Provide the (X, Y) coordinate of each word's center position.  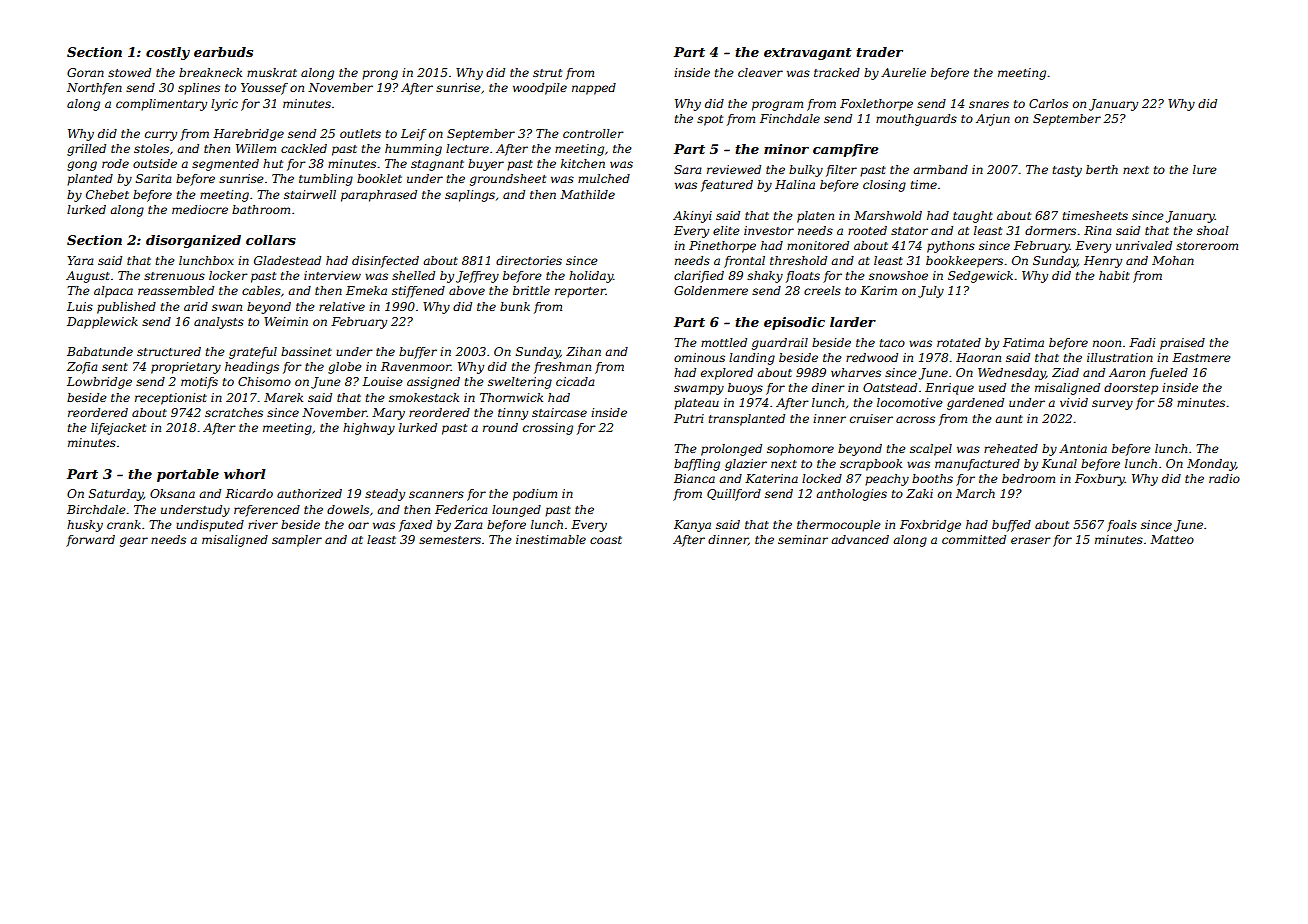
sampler (297, 541)
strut (547, 73)
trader (879, 52)
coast (606, 540)
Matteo (1172, 539)
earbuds (223, 52)
